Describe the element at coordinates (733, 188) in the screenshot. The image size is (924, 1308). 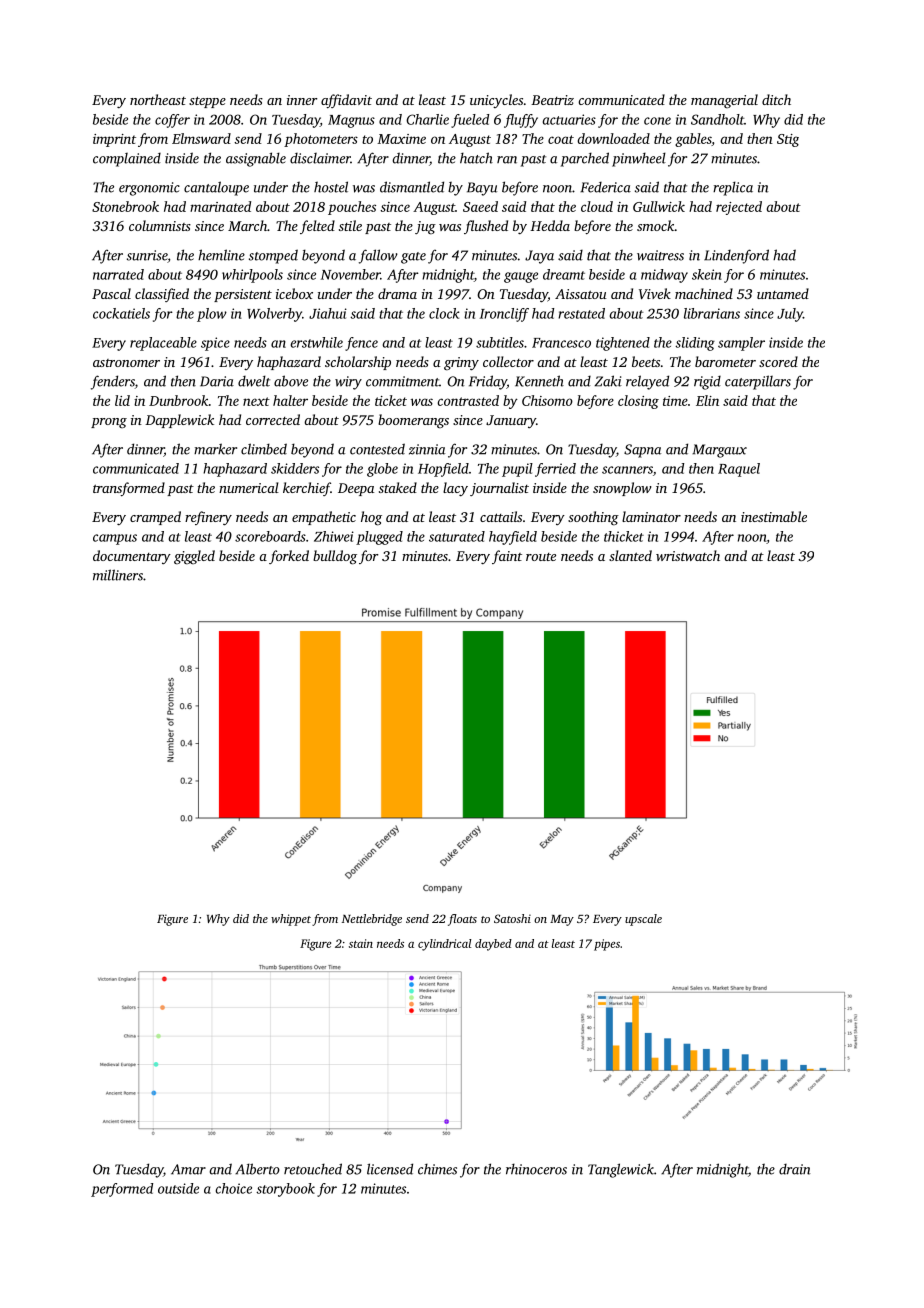
I see `replica` at that location.
